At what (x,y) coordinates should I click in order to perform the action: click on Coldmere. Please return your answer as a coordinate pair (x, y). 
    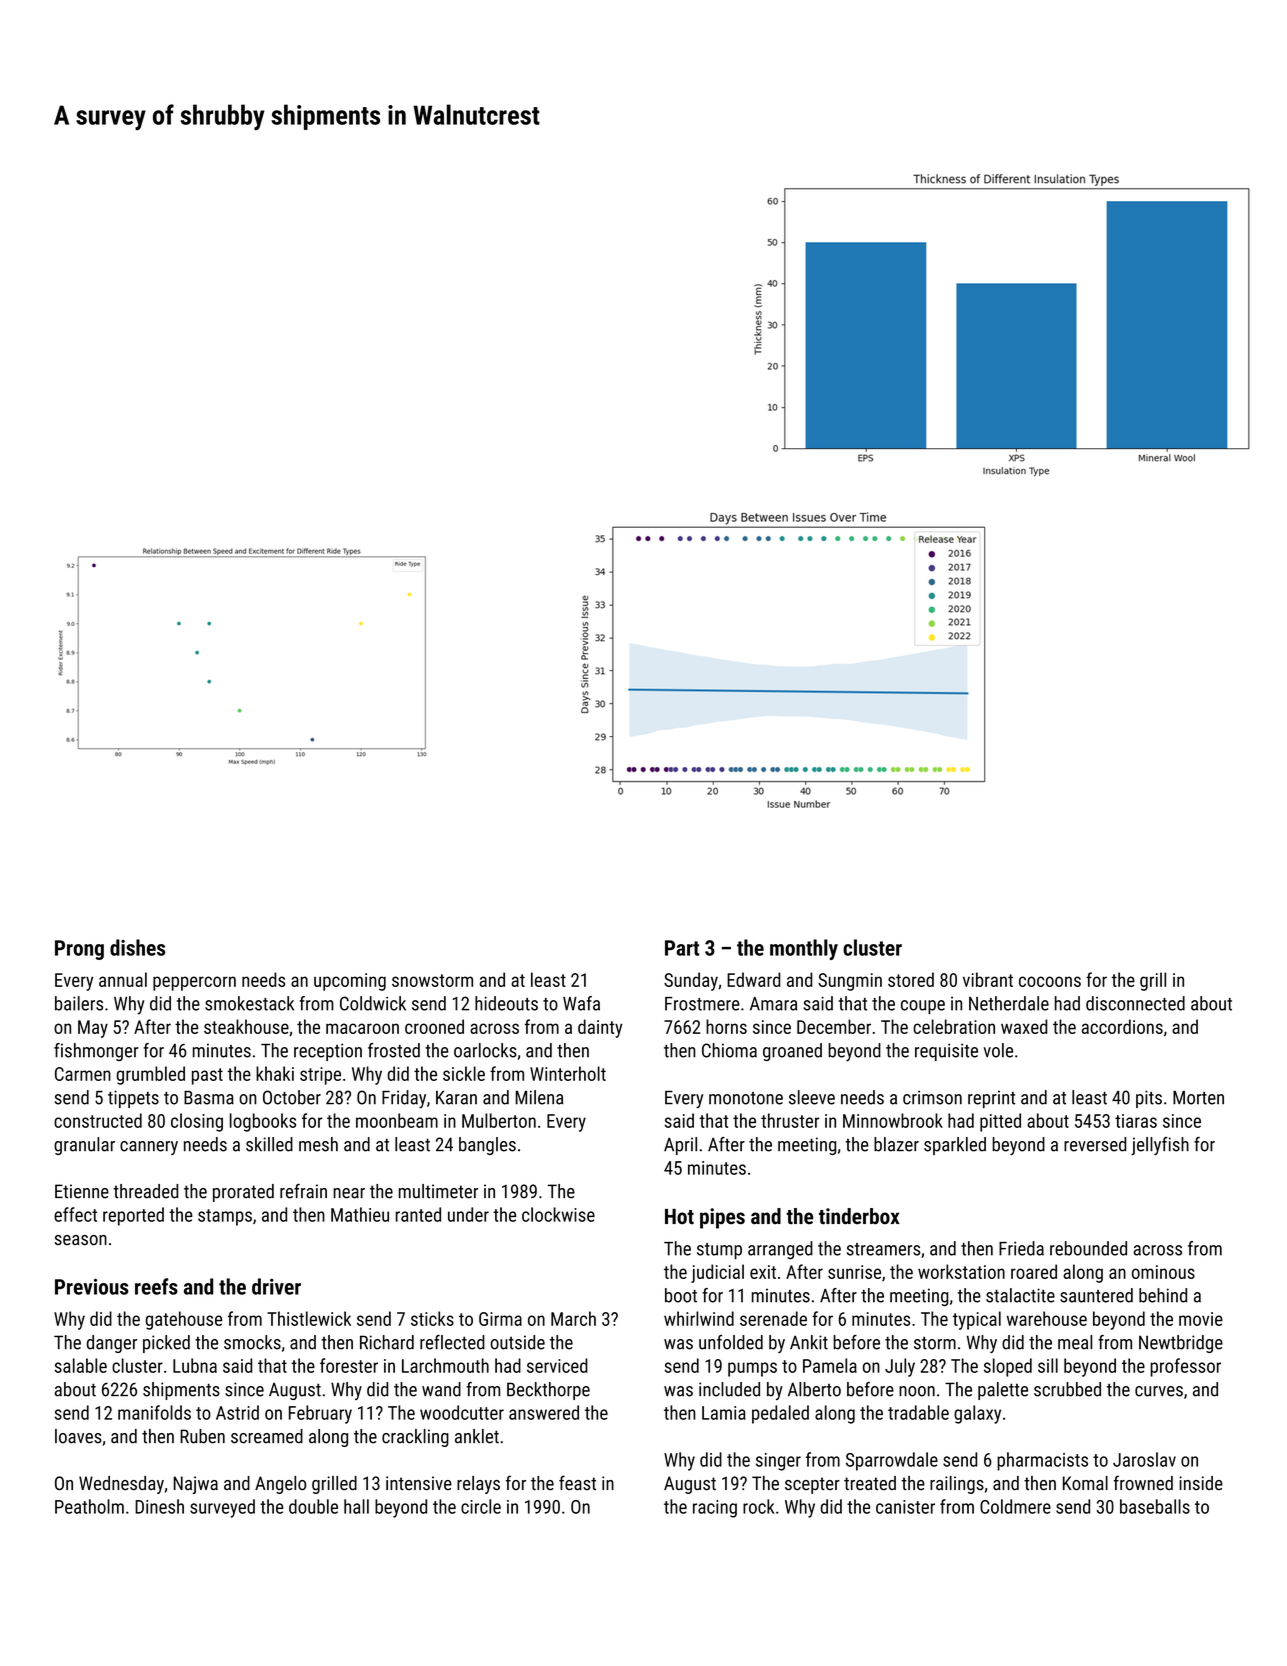
    Looking at the image, I should click on (1015, 1506).
